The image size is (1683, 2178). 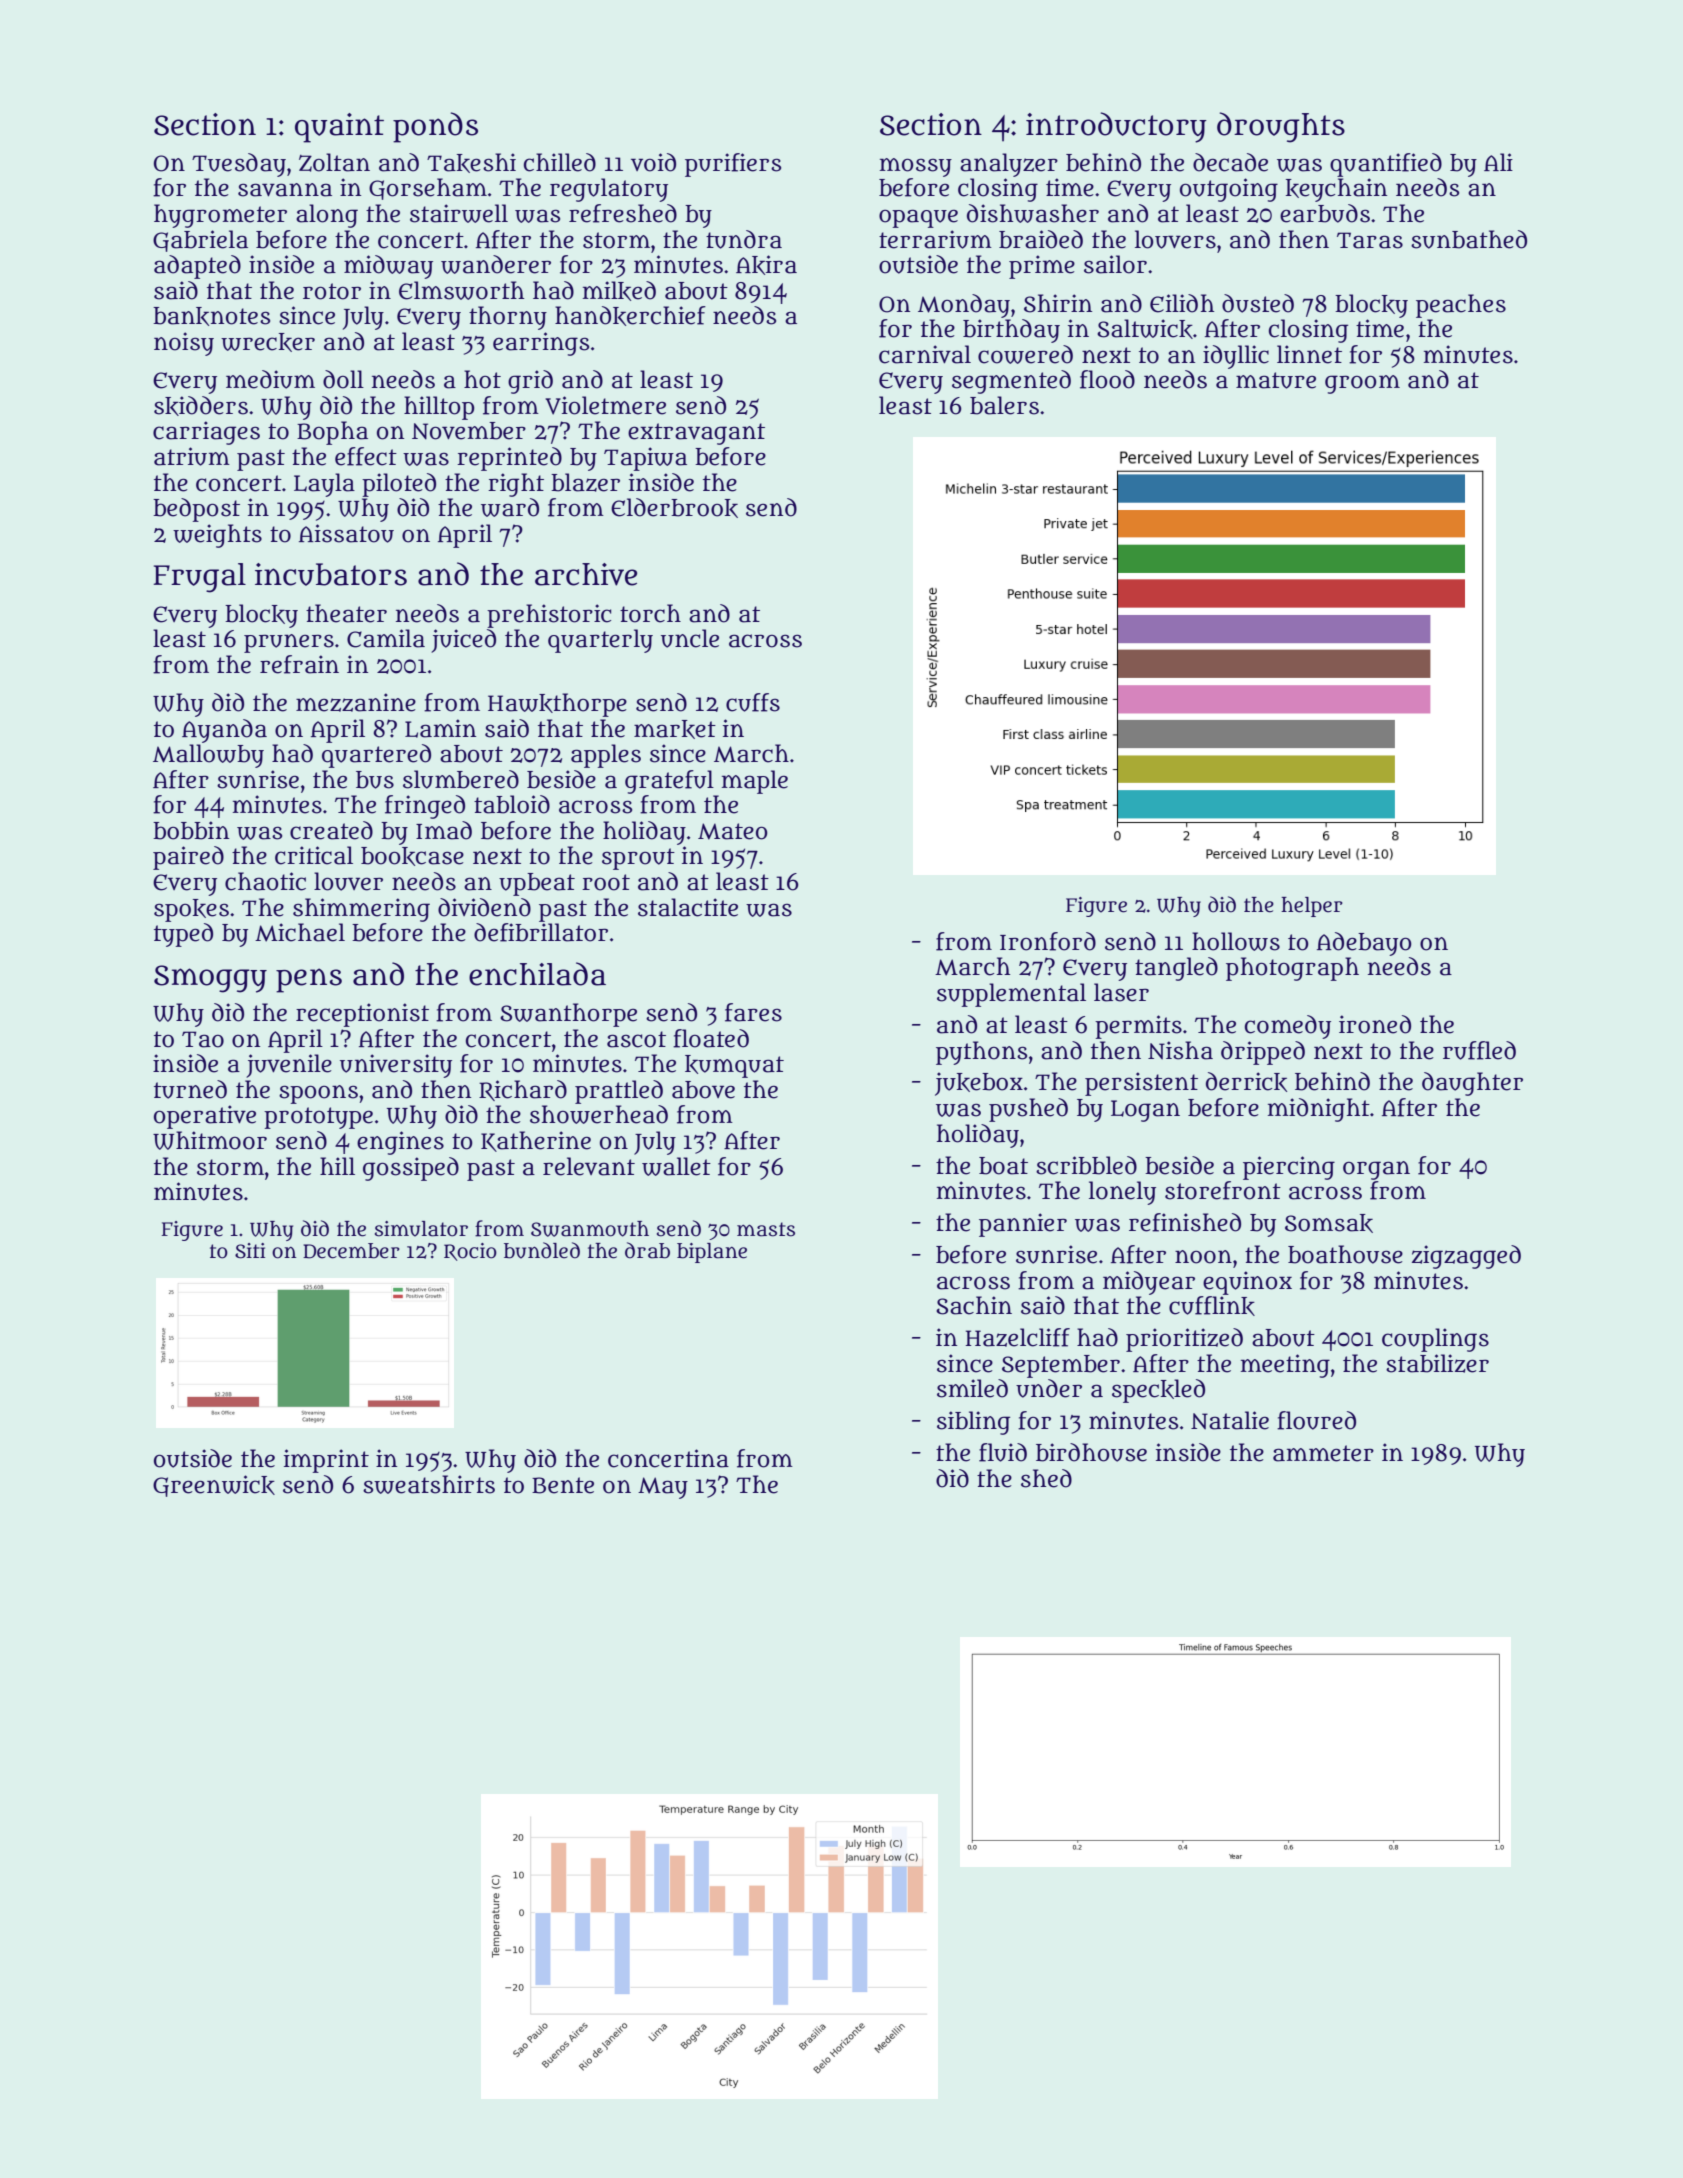 I want to click on piercing, so click(x=1289, y=1168).
